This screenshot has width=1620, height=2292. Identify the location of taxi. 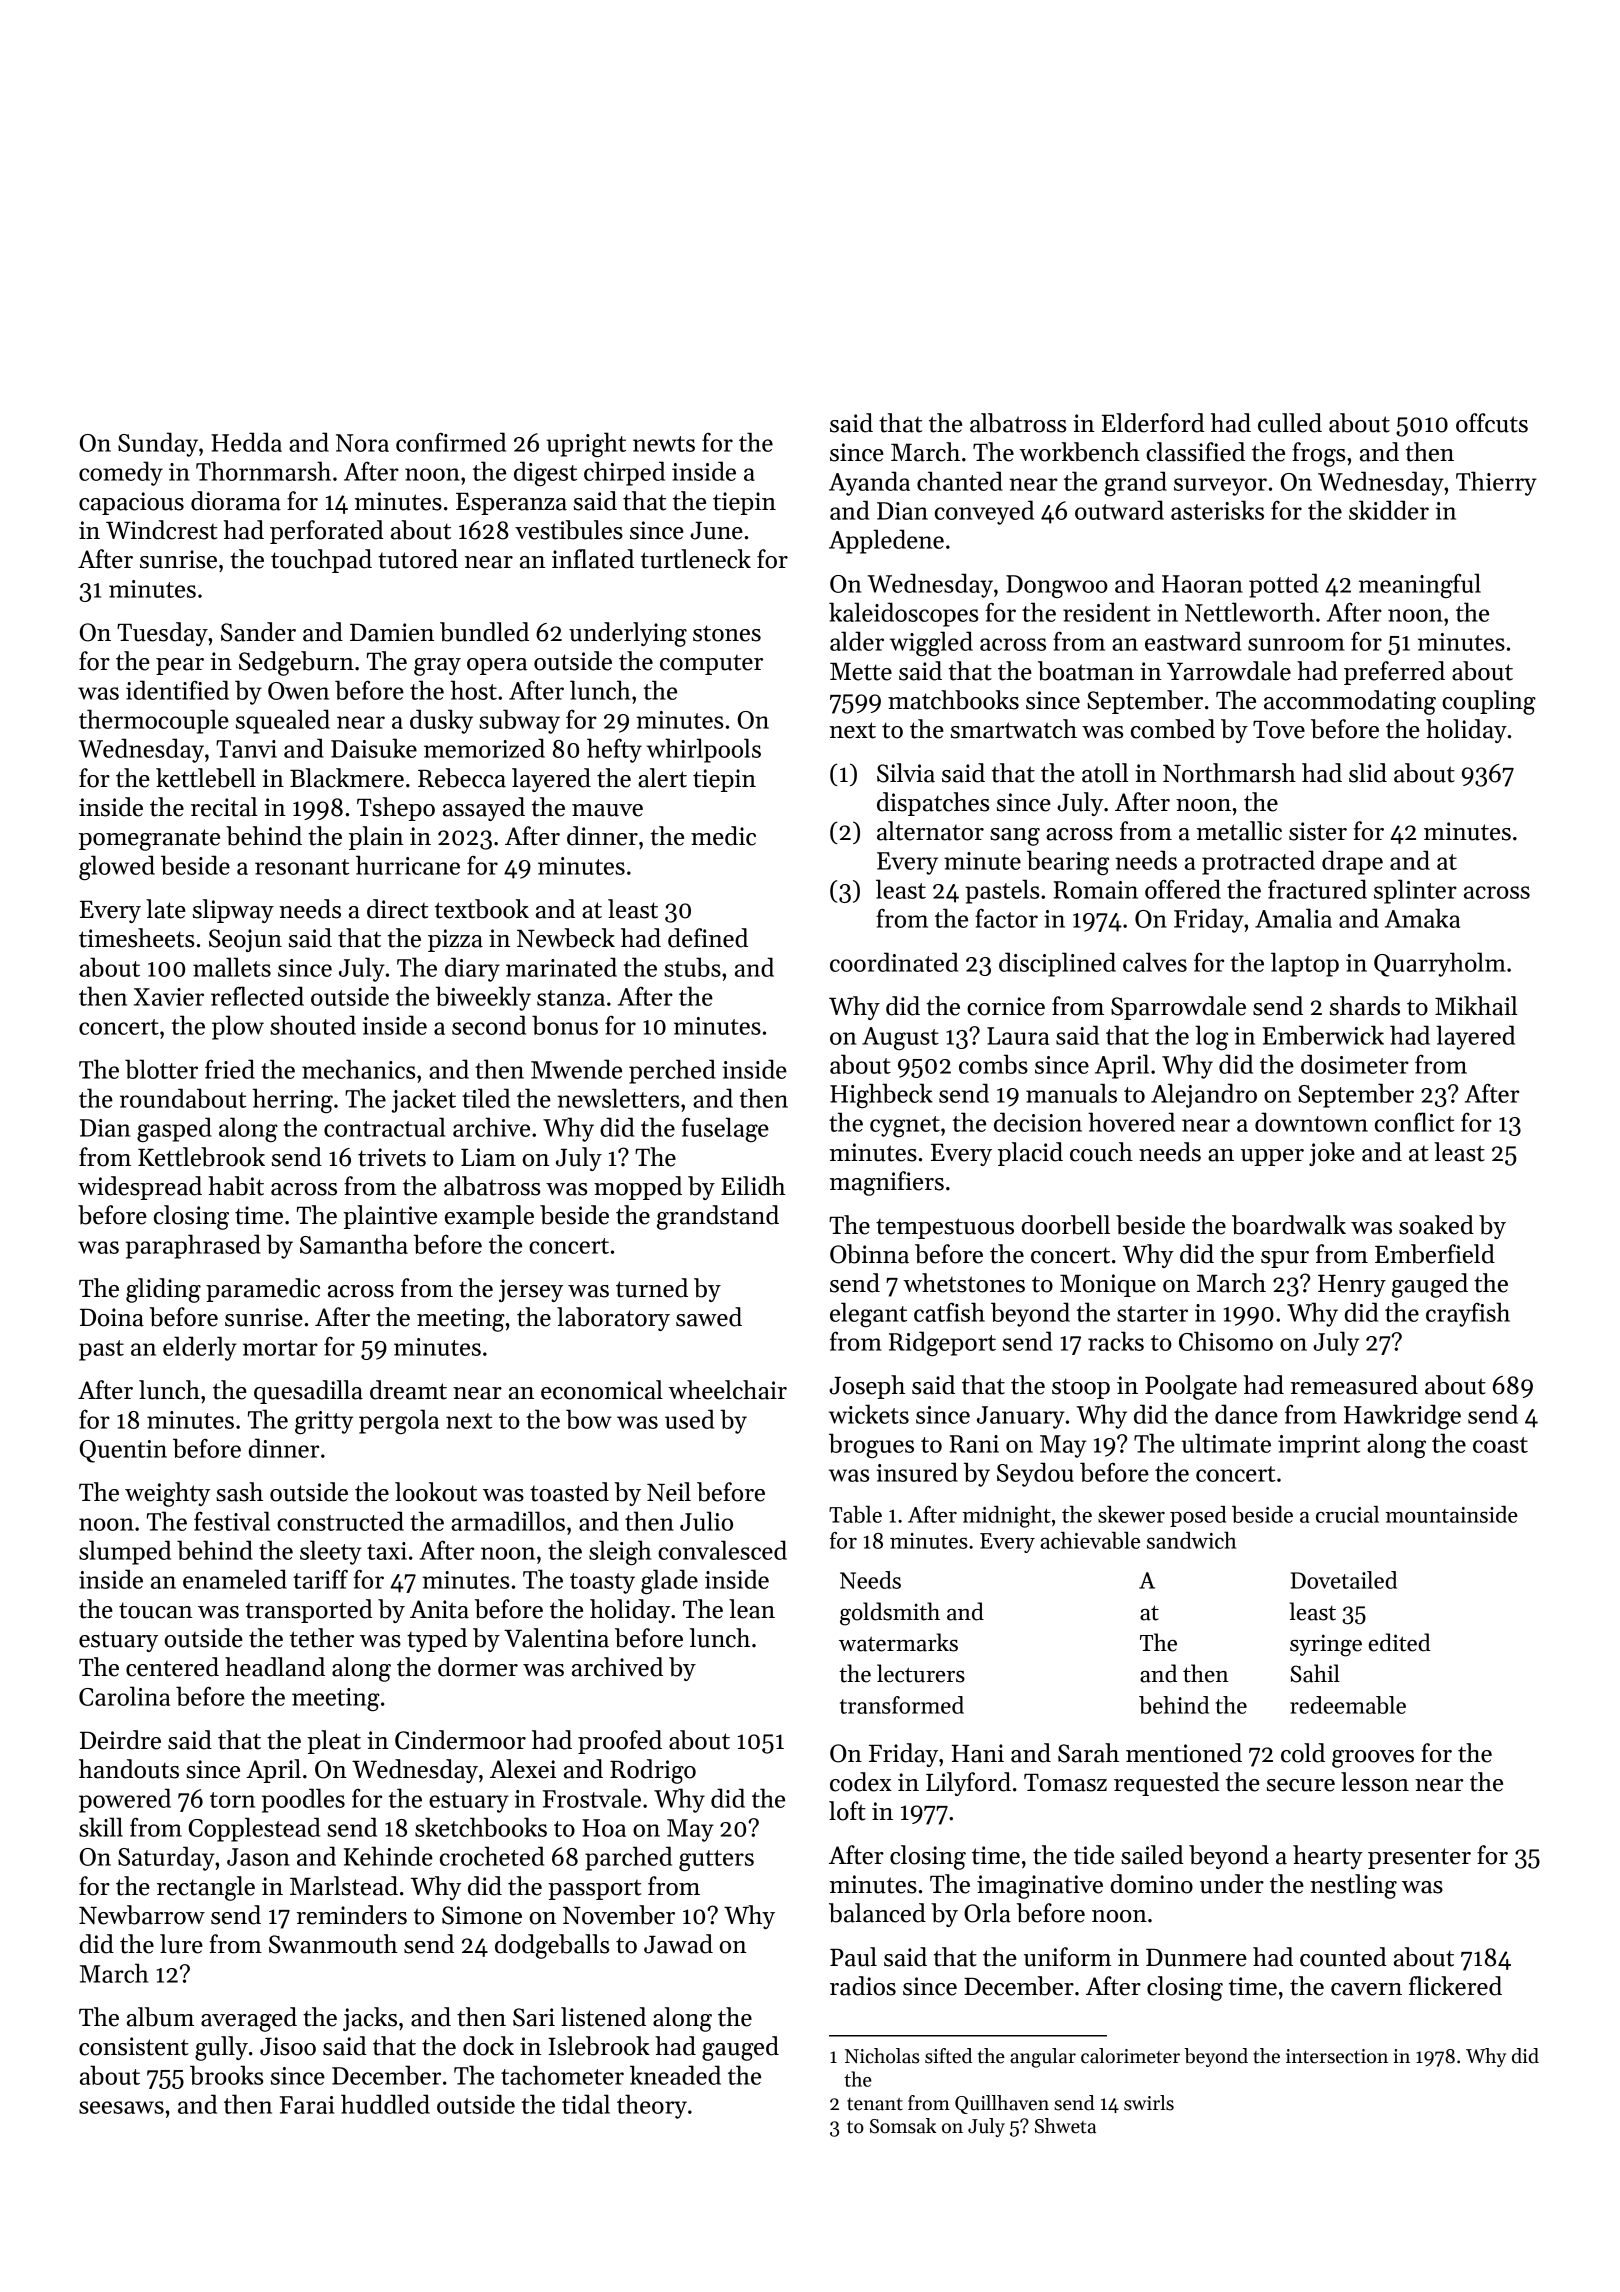
(387, 1551).
